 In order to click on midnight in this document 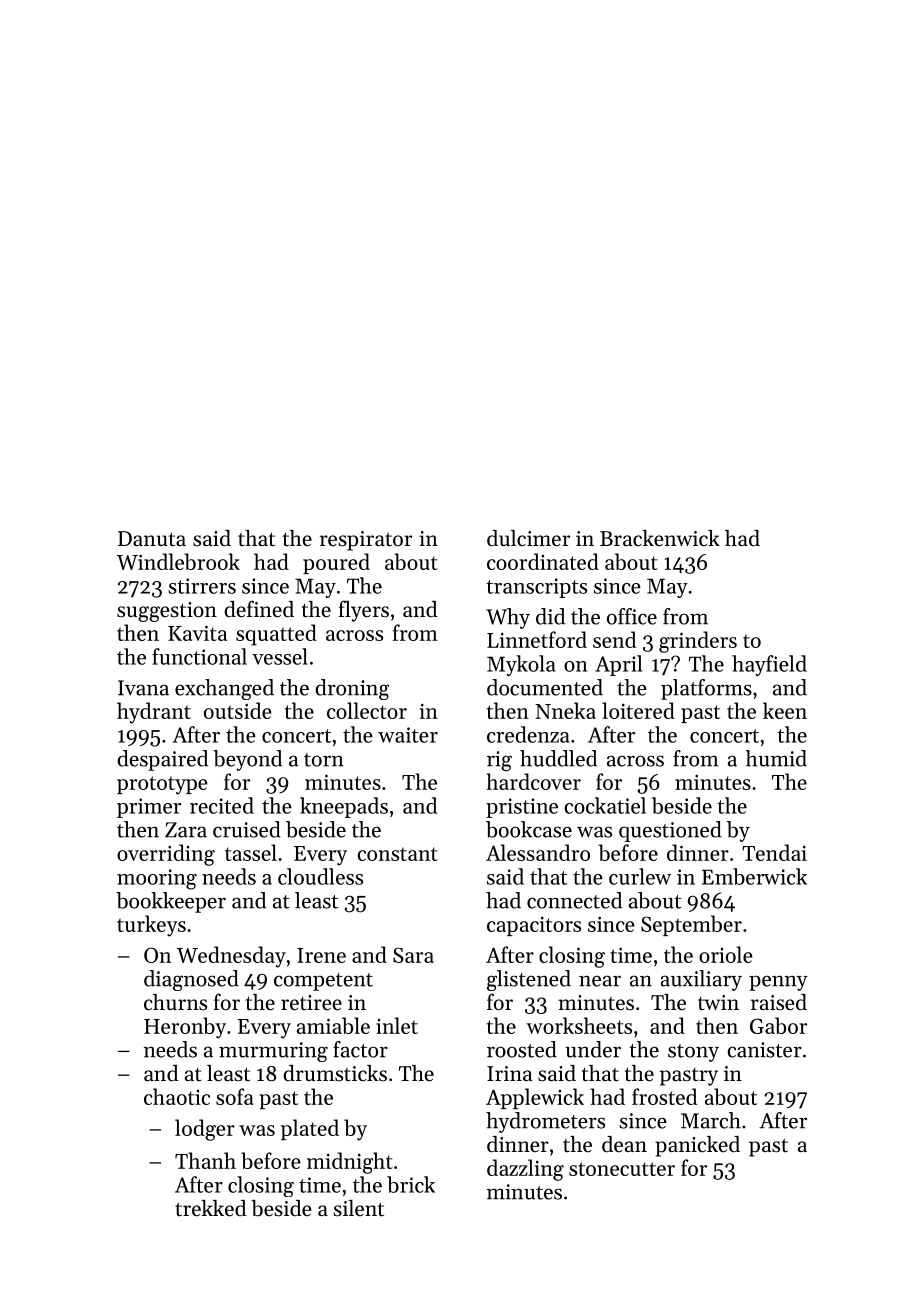, I will do `click(350, 1163)`.
